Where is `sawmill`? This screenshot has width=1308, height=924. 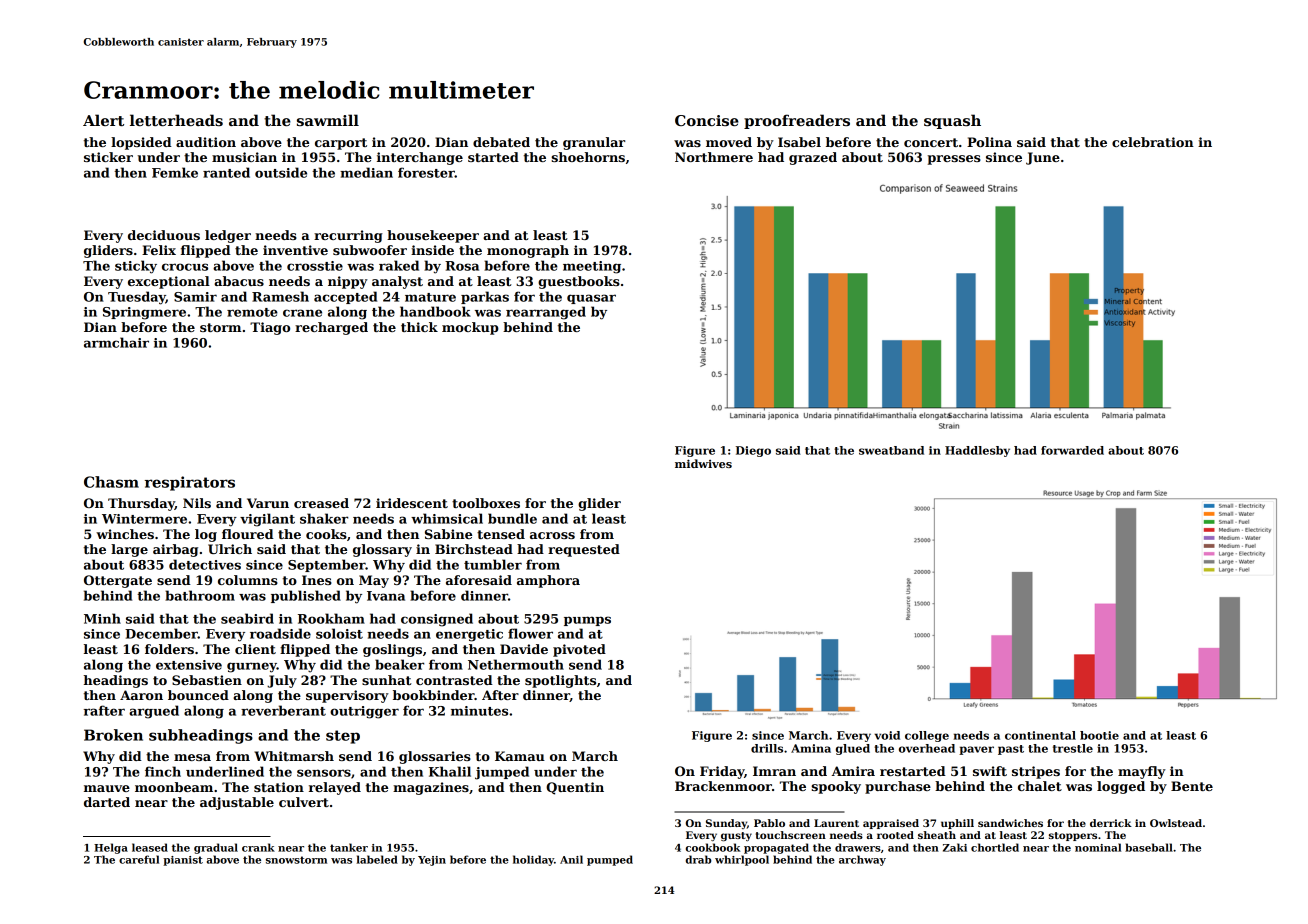 sawmill is located at coordinates (328, 120).
